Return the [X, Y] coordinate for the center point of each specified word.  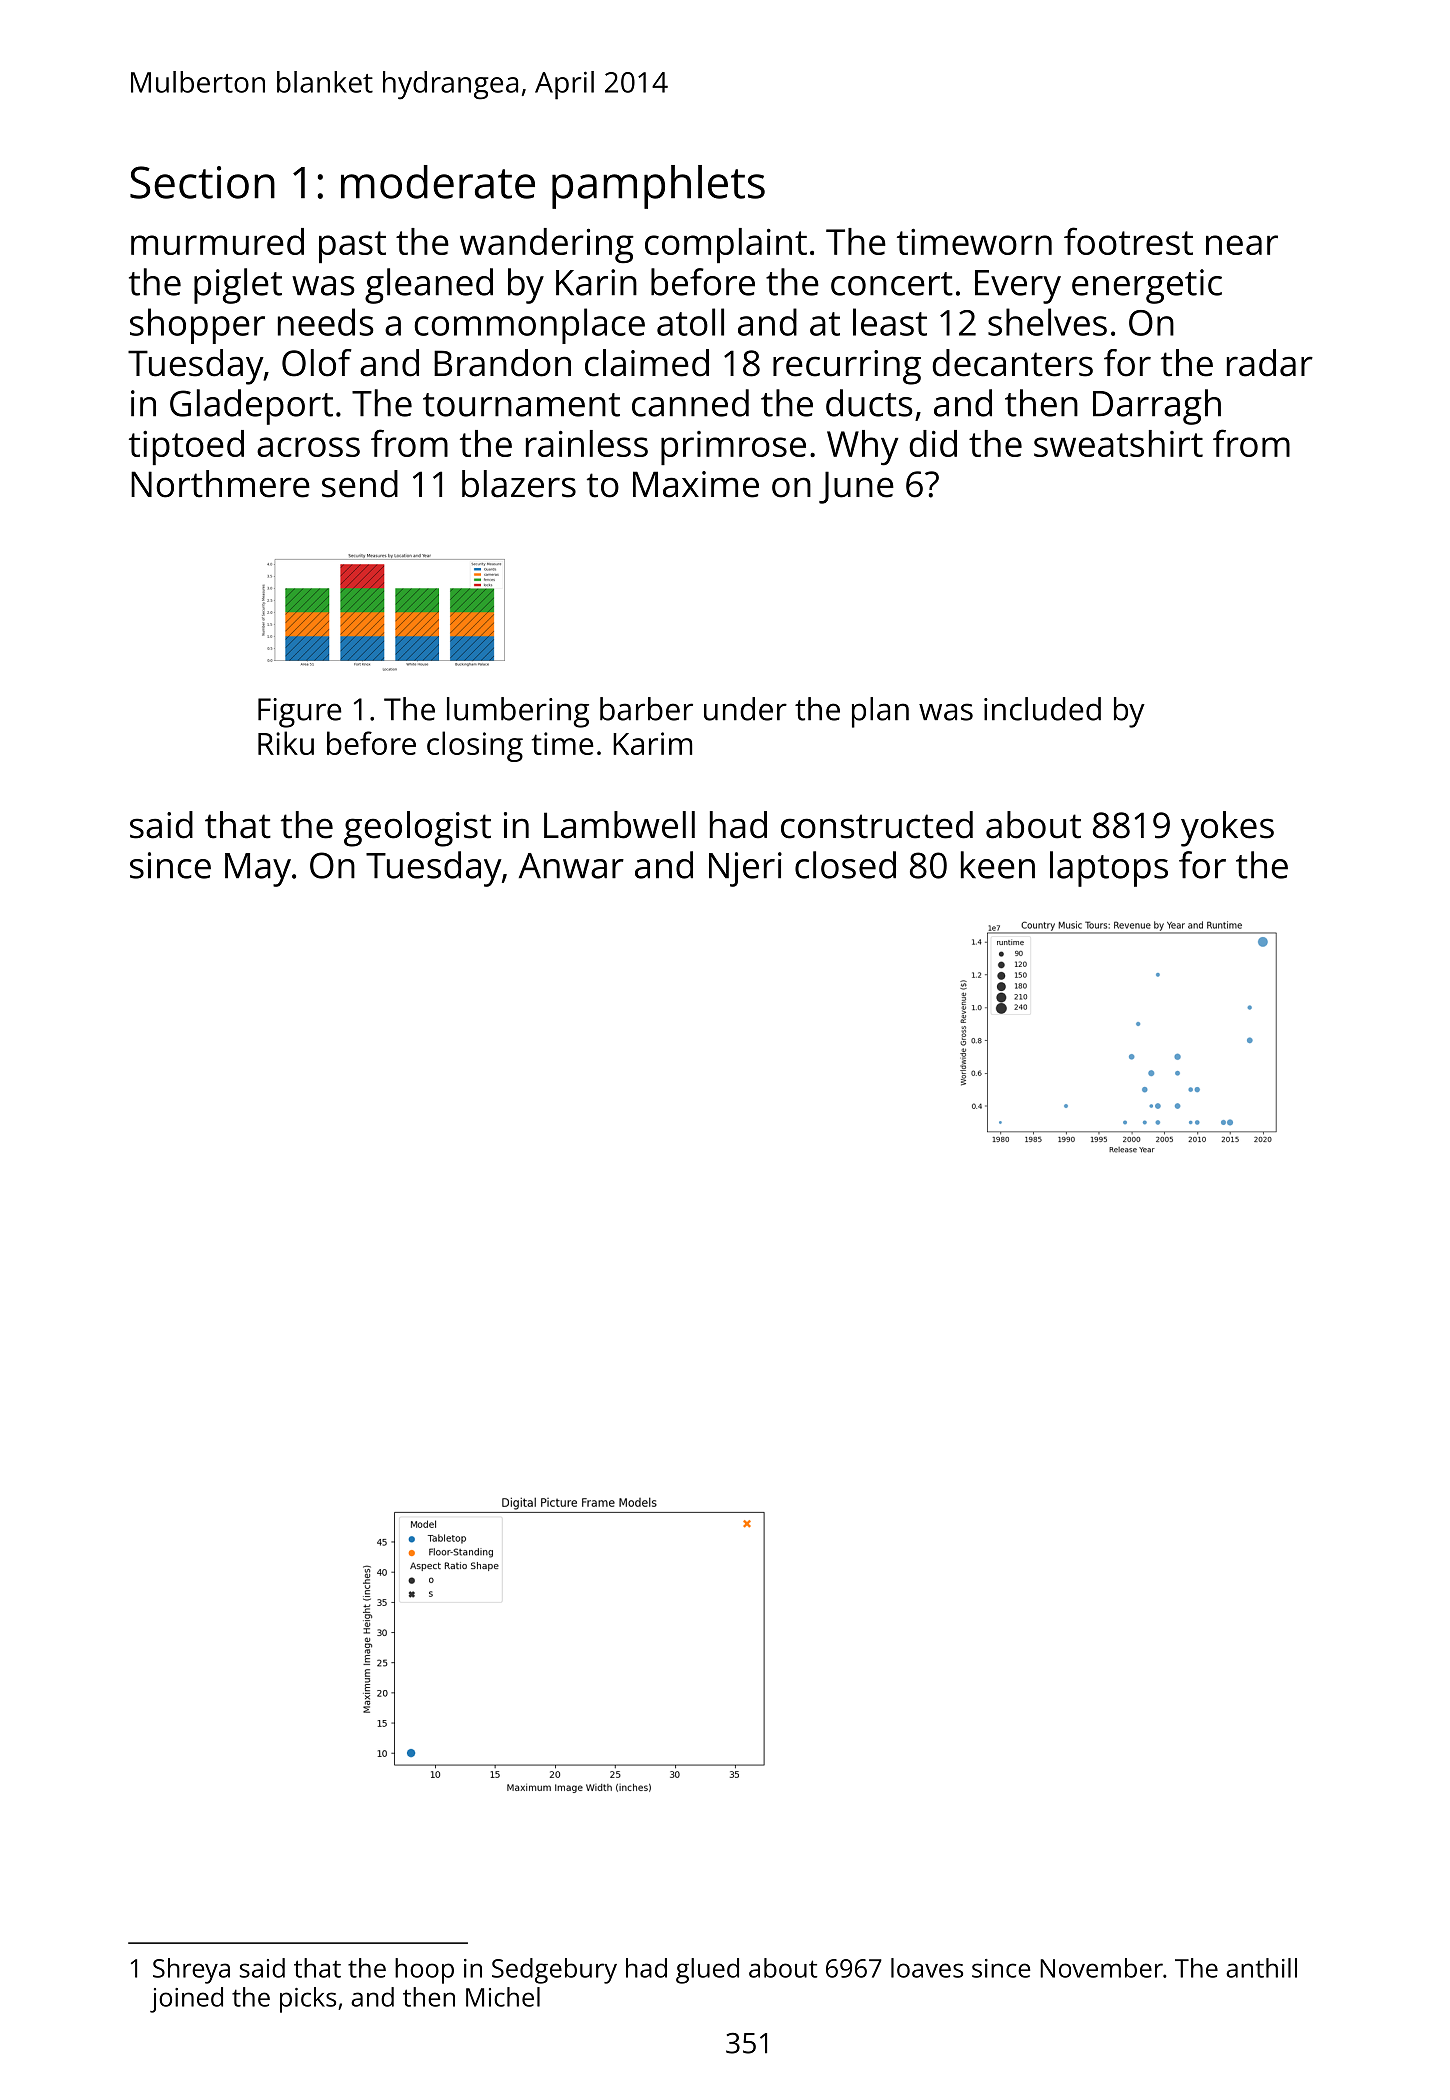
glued [707, 1971]
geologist [417, 829]
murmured [217, 241]
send [360, 484]
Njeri [745, 869]
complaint [726, 245]
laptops [1109, 869]
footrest [1128, 241]
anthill [1261, 1968]
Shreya [191, 1971]
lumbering [518, 712]
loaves [927, 1968]
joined [186, 2000]
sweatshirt [1118, 443]
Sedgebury [554, 1971]
